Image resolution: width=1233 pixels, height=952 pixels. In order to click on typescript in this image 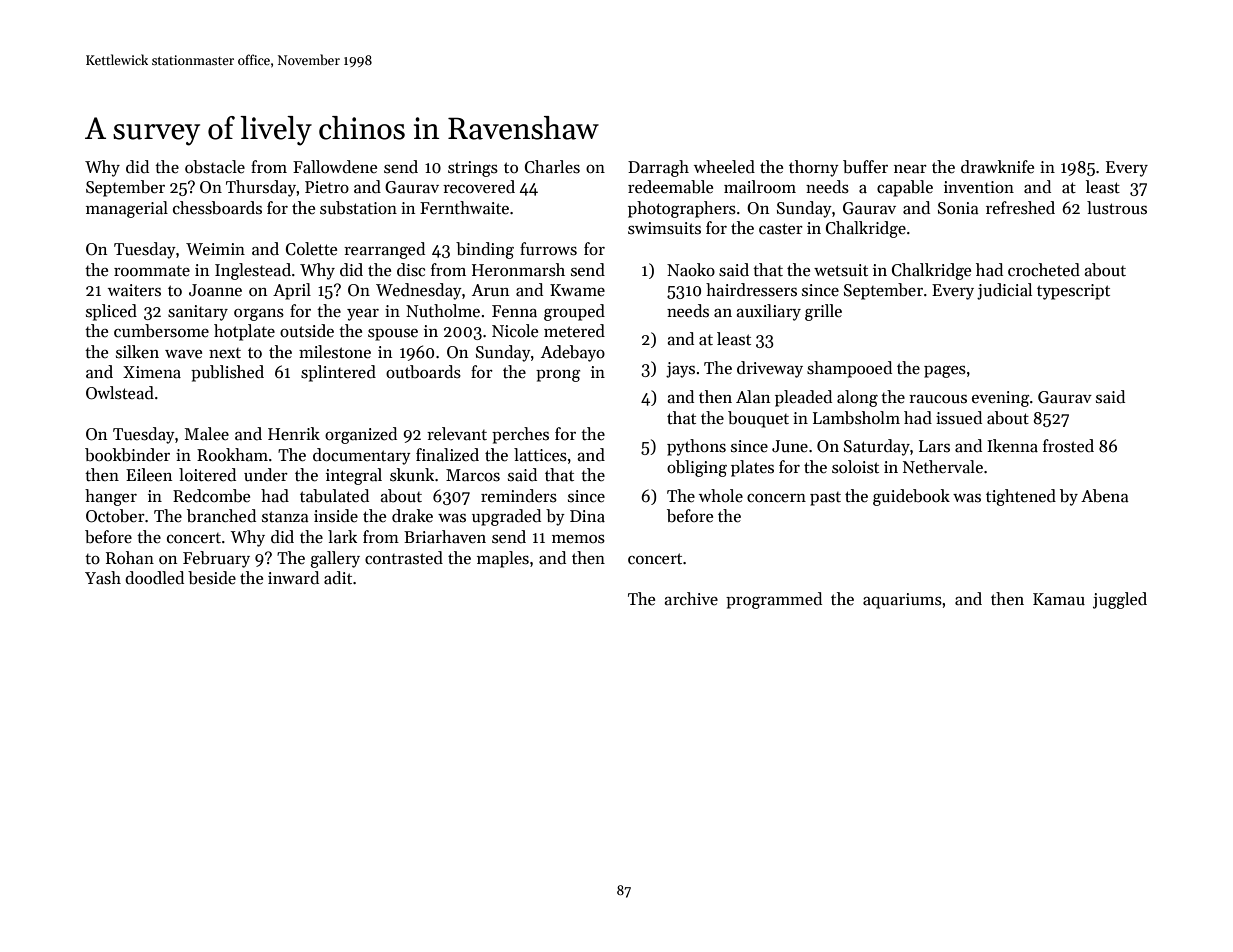, I will do `click(1073, 292)`.
